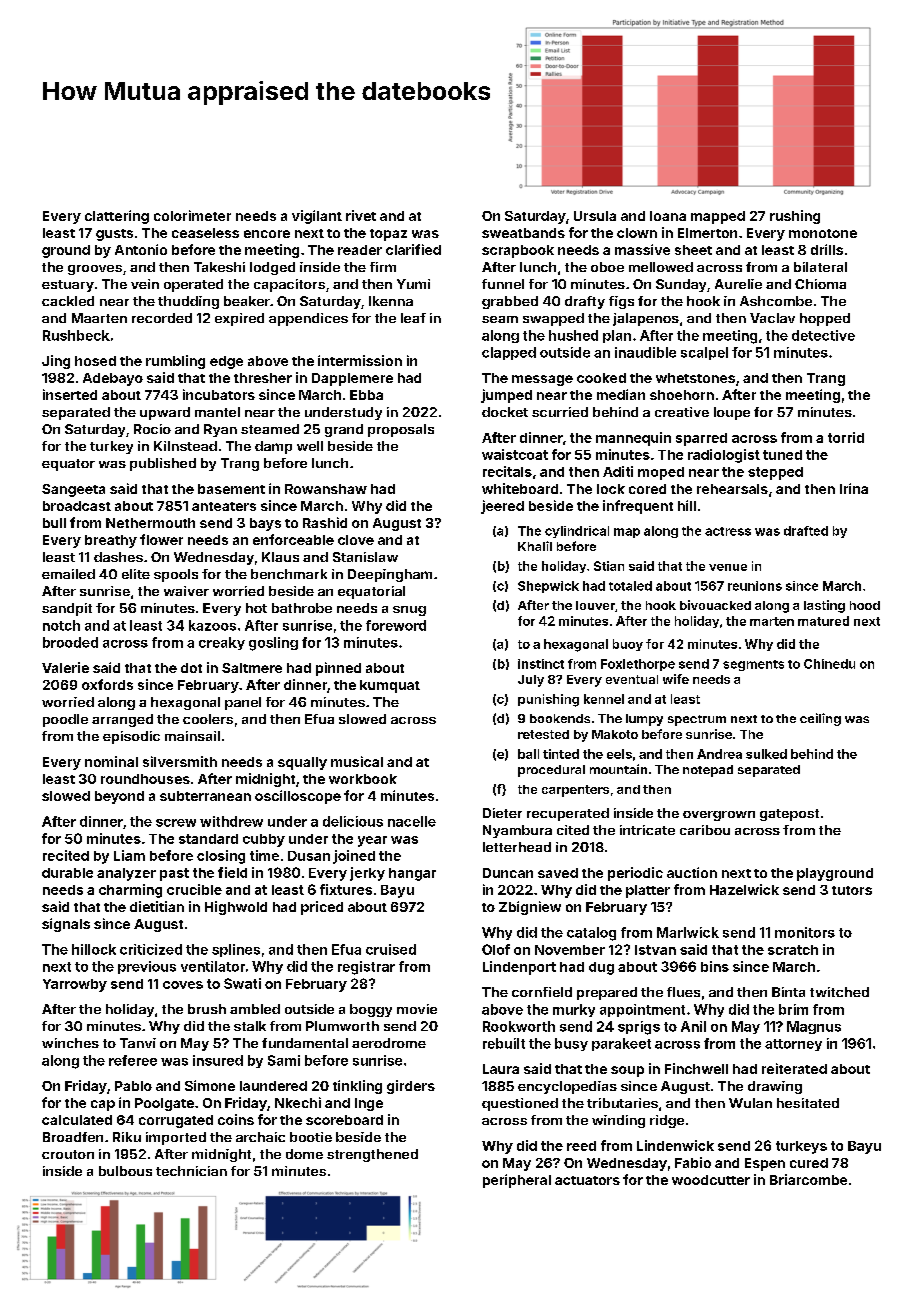 The image size is (924, 1308). What do you see at coordinates (119, 797) in the screenshot?
I see `beyond` at bounding box center [119, 797].
